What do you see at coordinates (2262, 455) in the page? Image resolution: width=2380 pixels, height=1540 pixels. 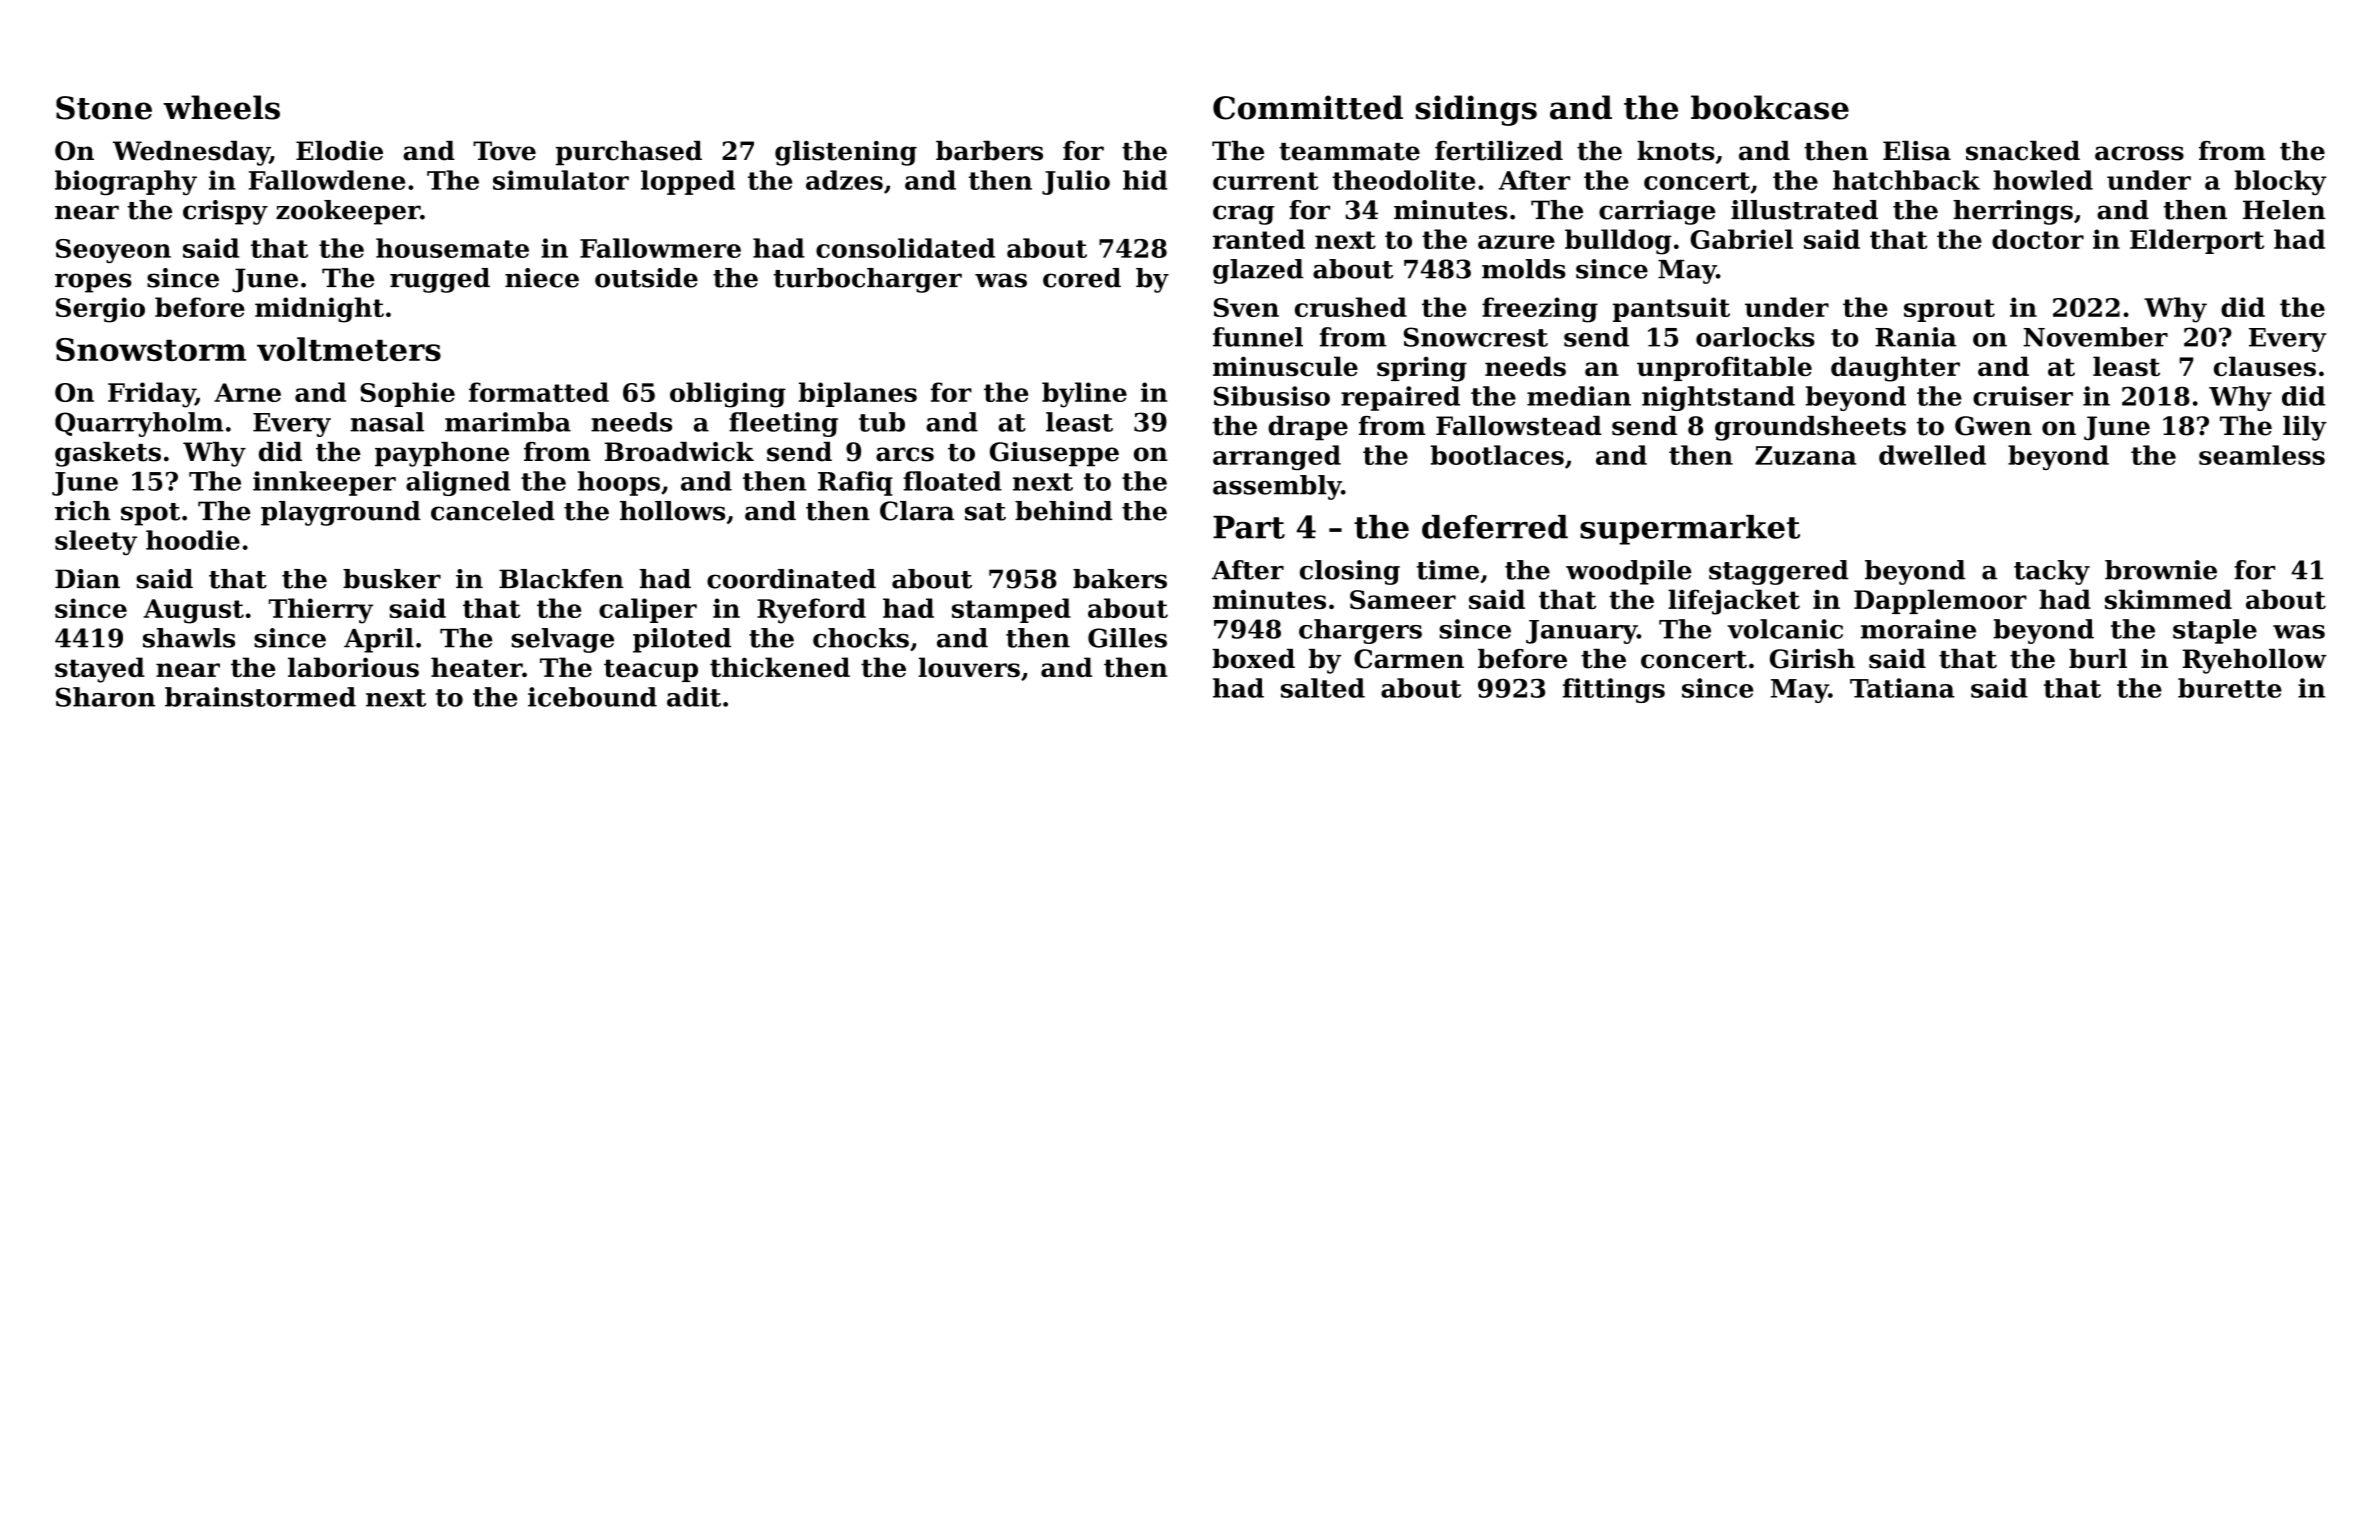 I see `seamless` at bounding box center [2262, 455].
